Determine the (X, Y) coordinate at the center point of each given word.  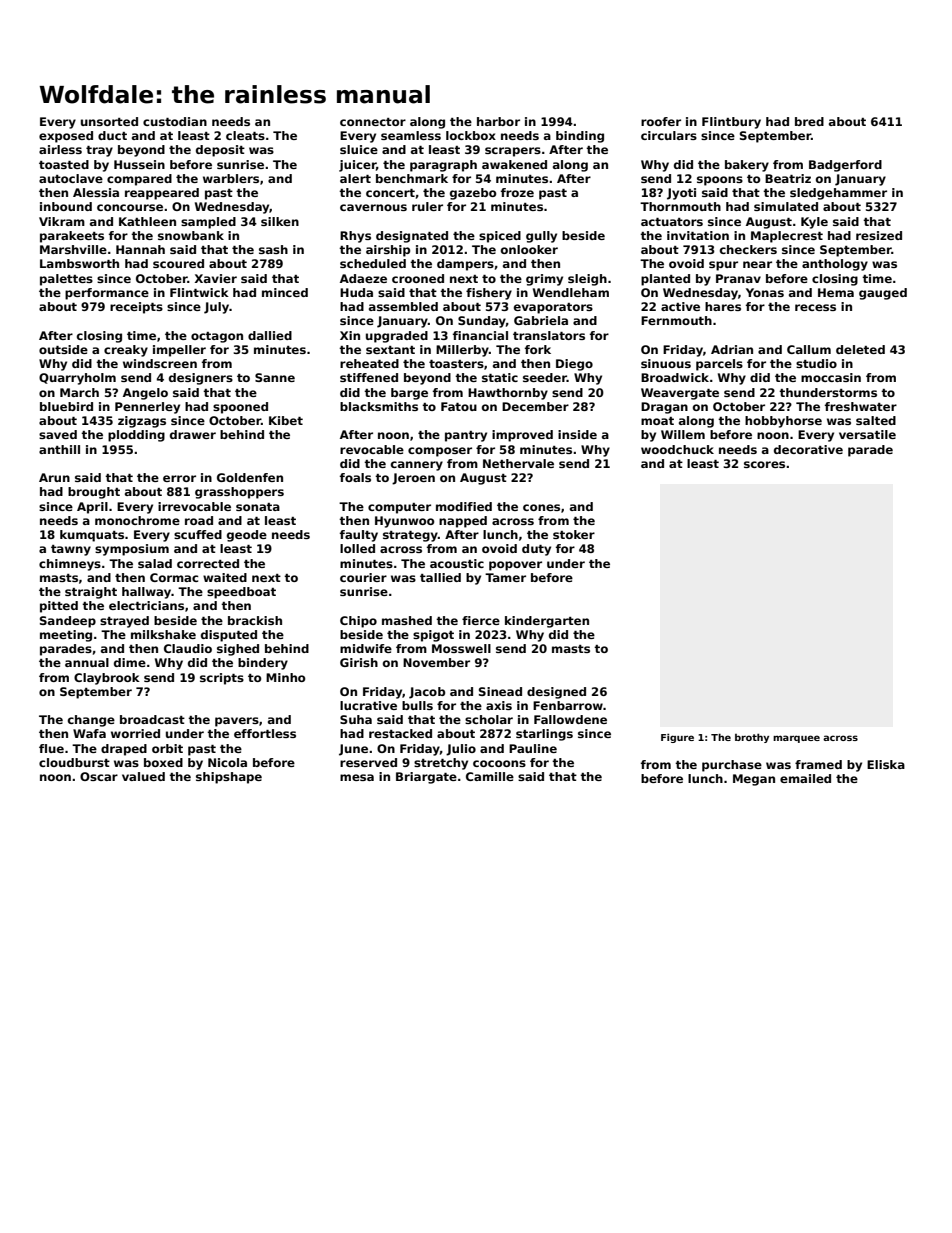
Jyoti (681, 194)
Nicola (227, 762)
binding (580, 137)
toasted (64, 164)
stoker (574, 534)
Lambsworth (79, 263)
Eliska (886, 764)
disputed (229, 636)
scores (764, 464)
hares (723, 306)
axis (499, 705)
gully (541, 237)
